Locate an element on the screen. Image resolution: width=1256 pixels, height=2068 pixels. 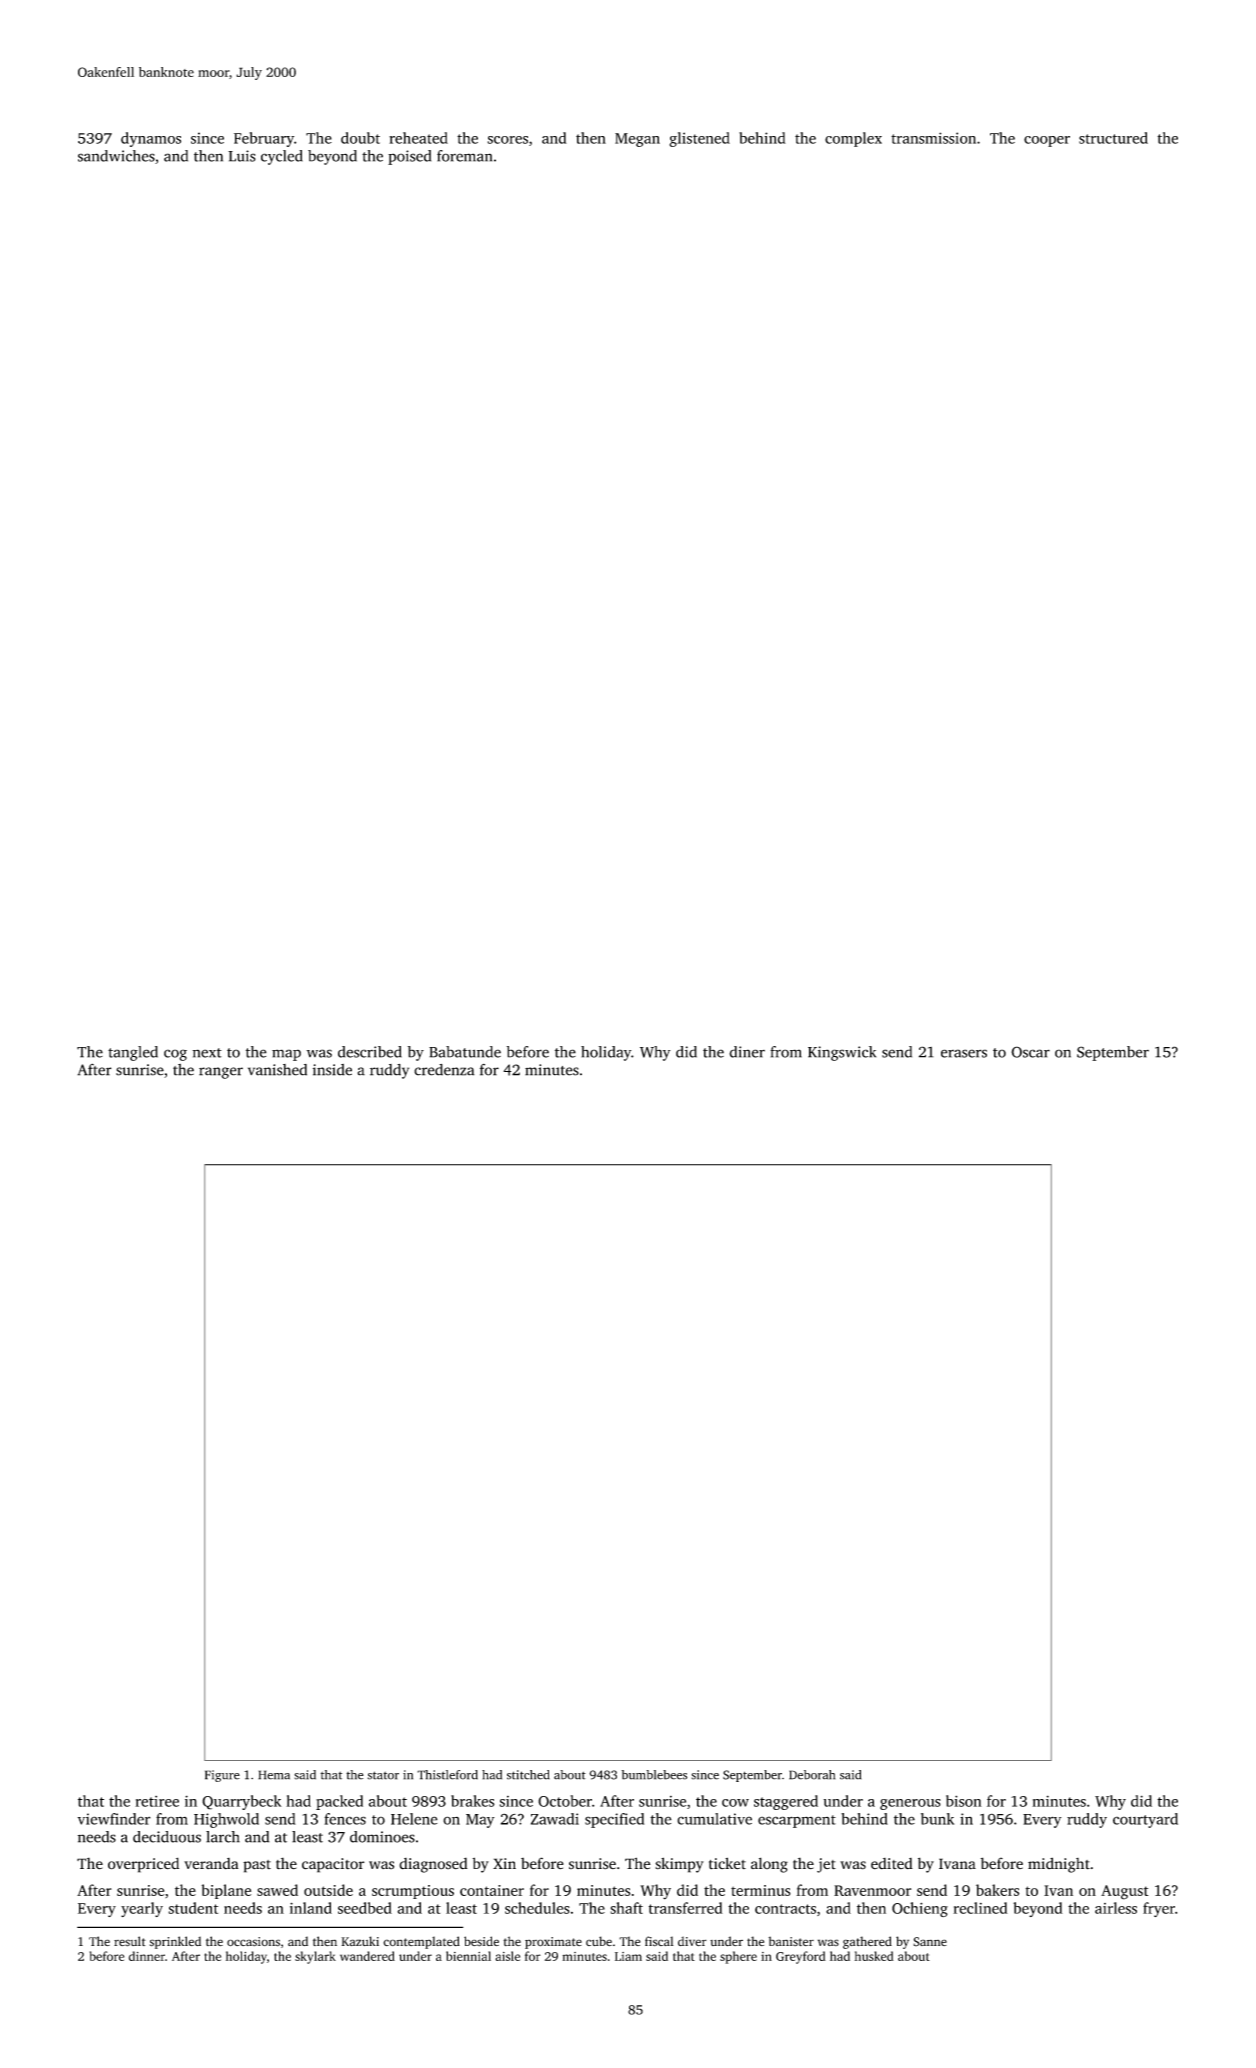
Figure is located at coordinates (222, 1776).
